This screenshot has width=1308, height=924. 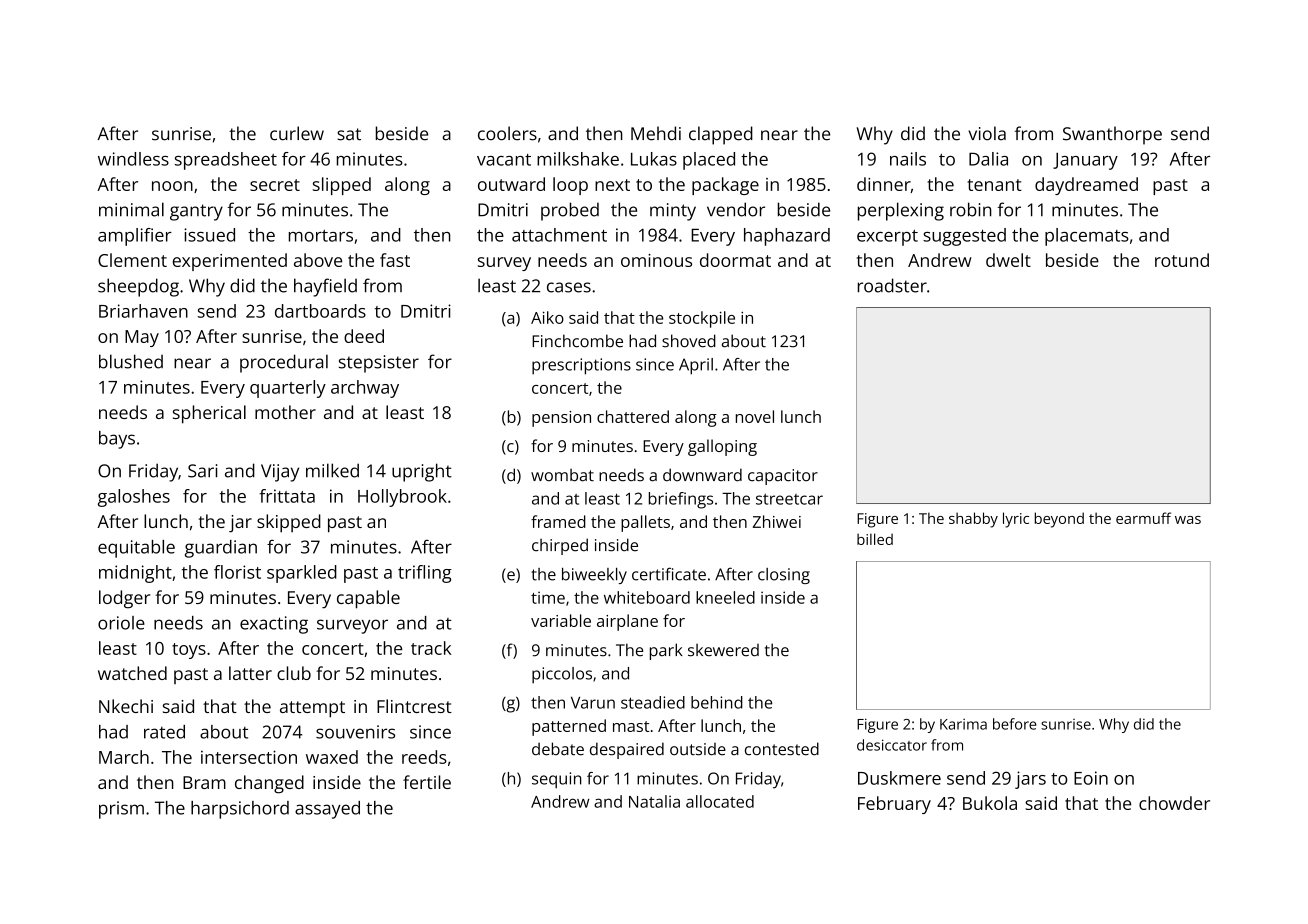 What do you see at coordinates (507, 133) in the screenshot?
I see `coolers` at bounding box center [507, 133].
